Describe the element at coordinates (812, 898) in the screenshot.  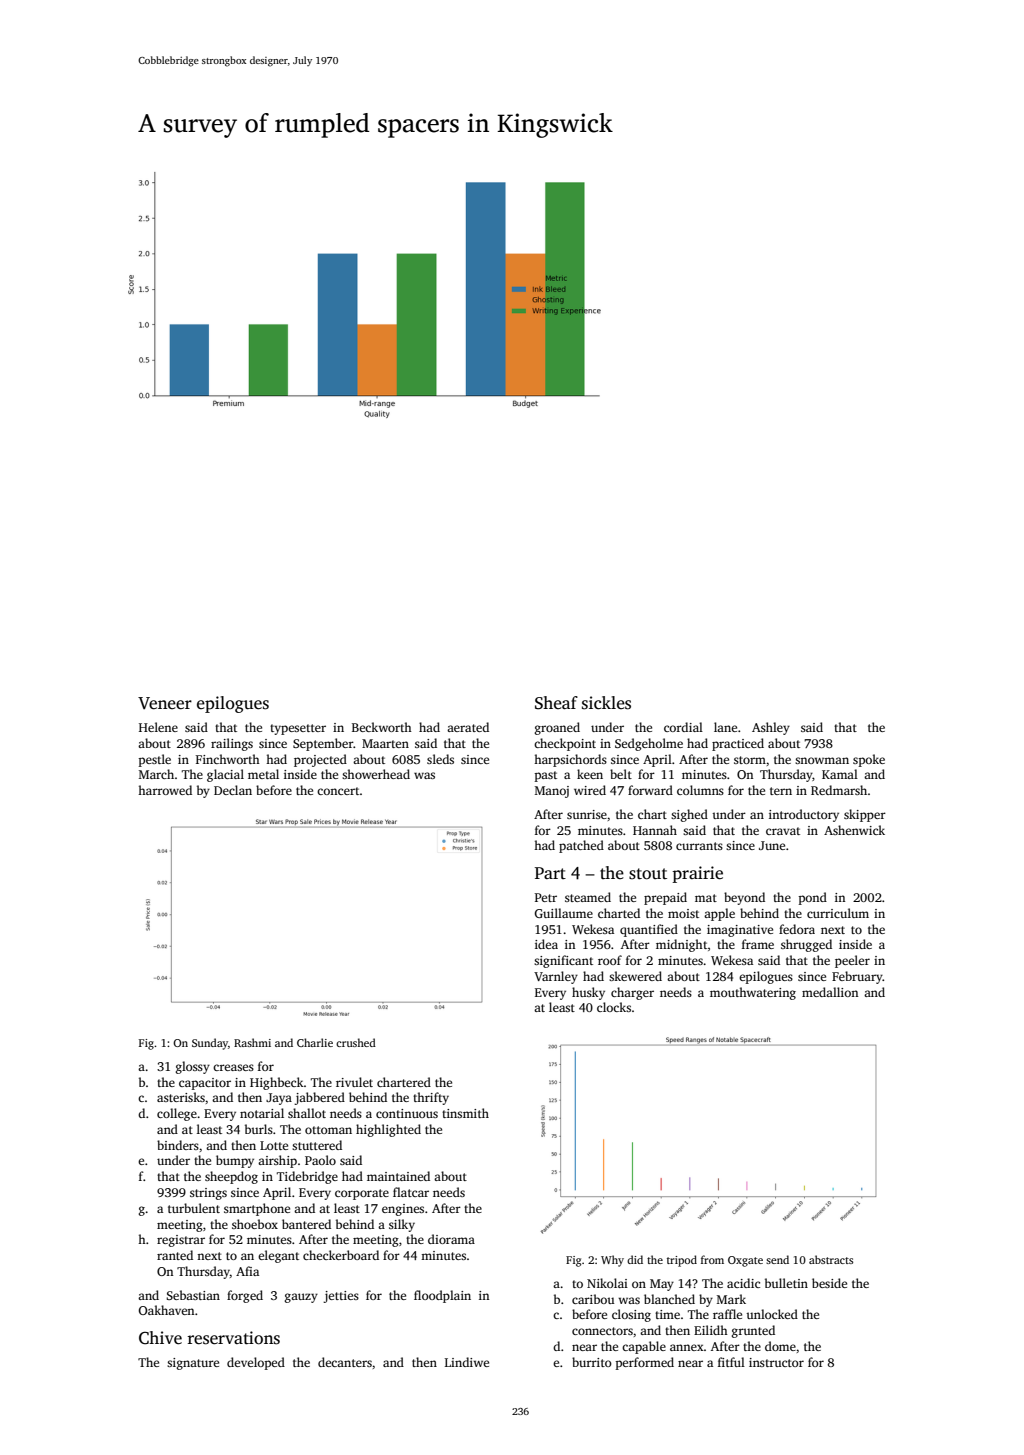
I see `pond` at that location.
